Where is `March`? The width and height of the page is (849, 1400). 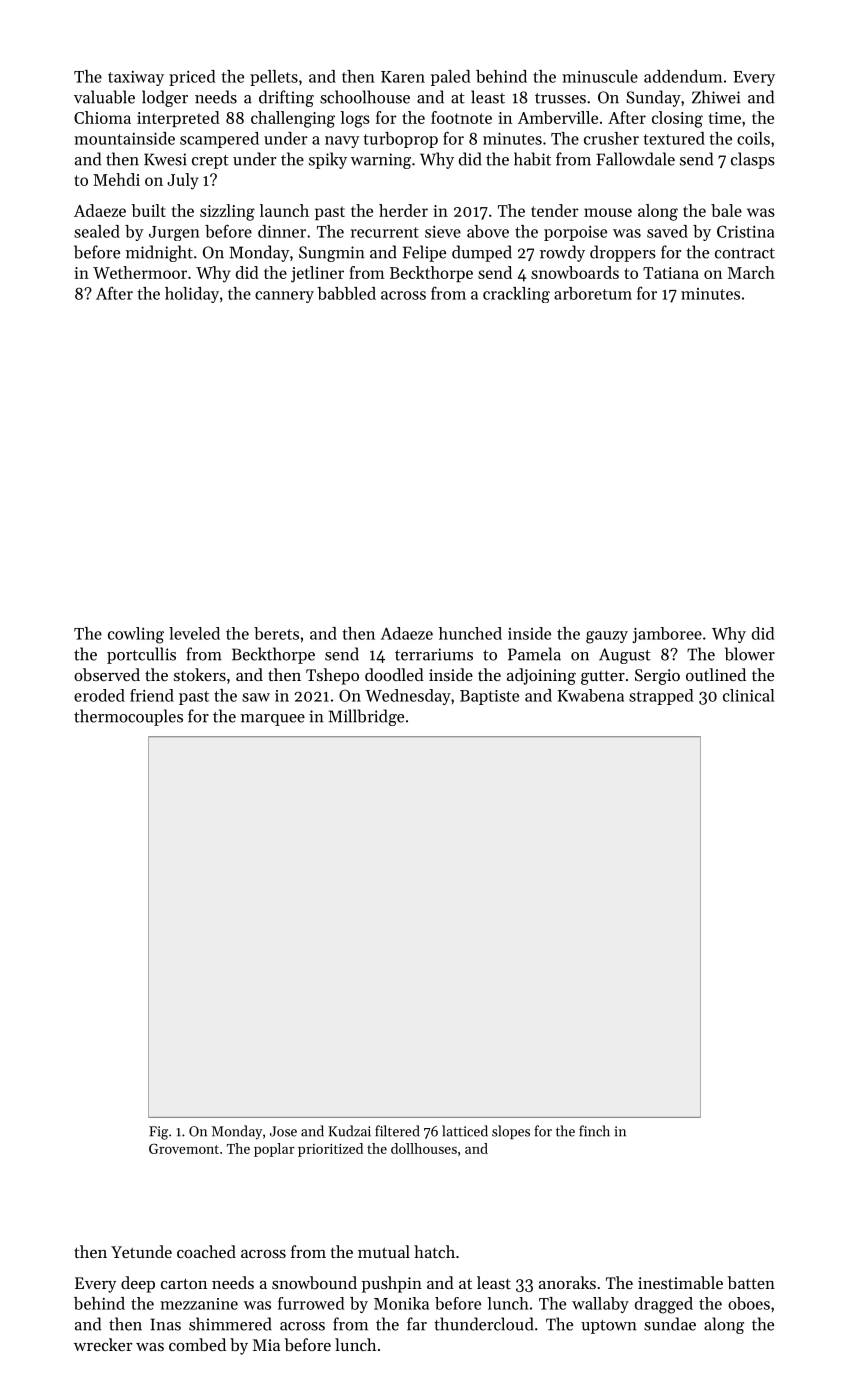 March is located at coordinates (751, 272).
